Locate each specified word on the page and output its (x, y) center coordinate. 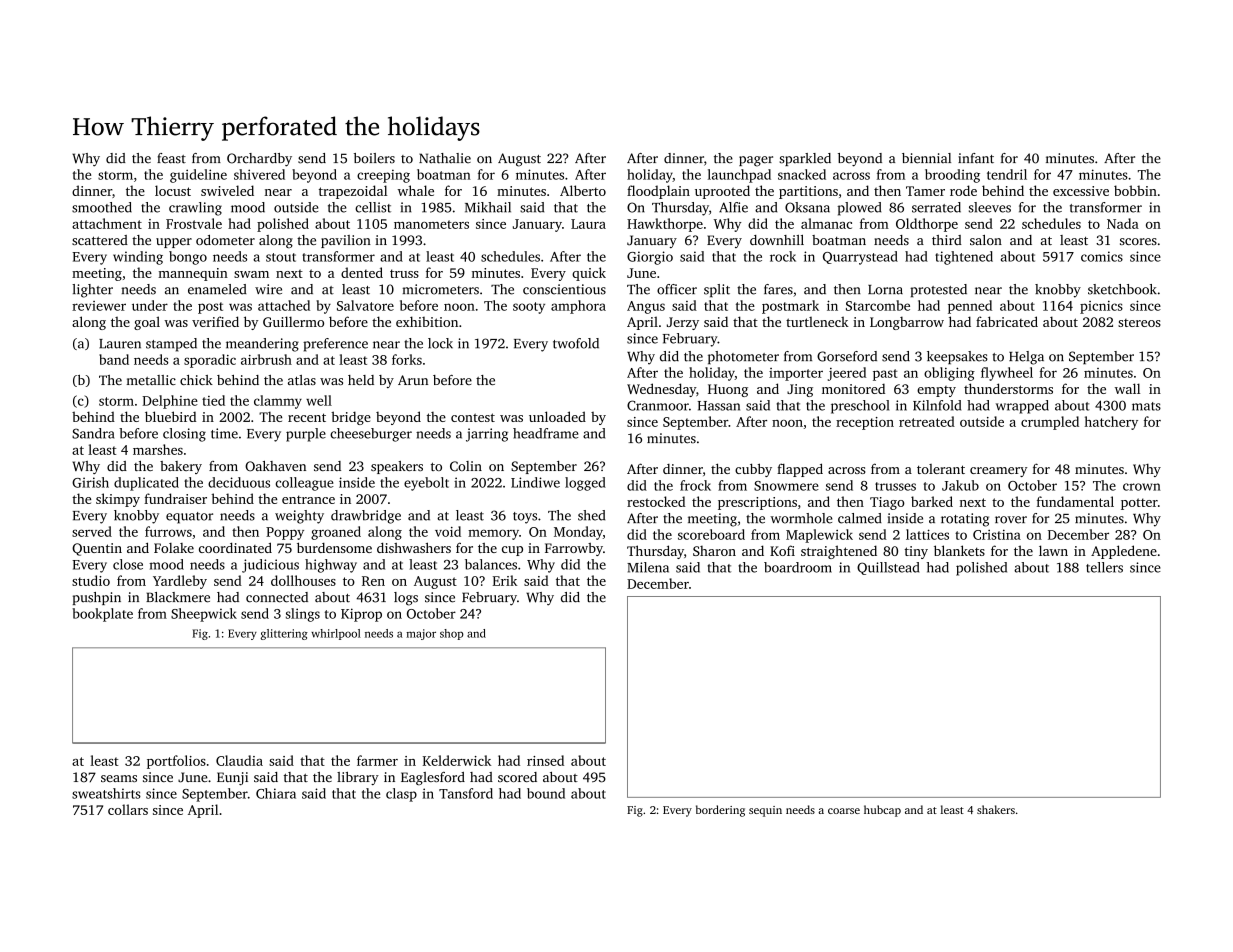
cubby (753, 470)
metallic (151, 380)
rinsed (545, 760)
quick (589, 274)
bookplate (102, 615)
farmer (377, 760)
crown (1142, 487)
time (224, 433)
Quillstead (888, 568)
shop (452, 634)
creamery (998, 472)
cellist (373, 207)
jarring (487, 435)
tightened (964, 258)
